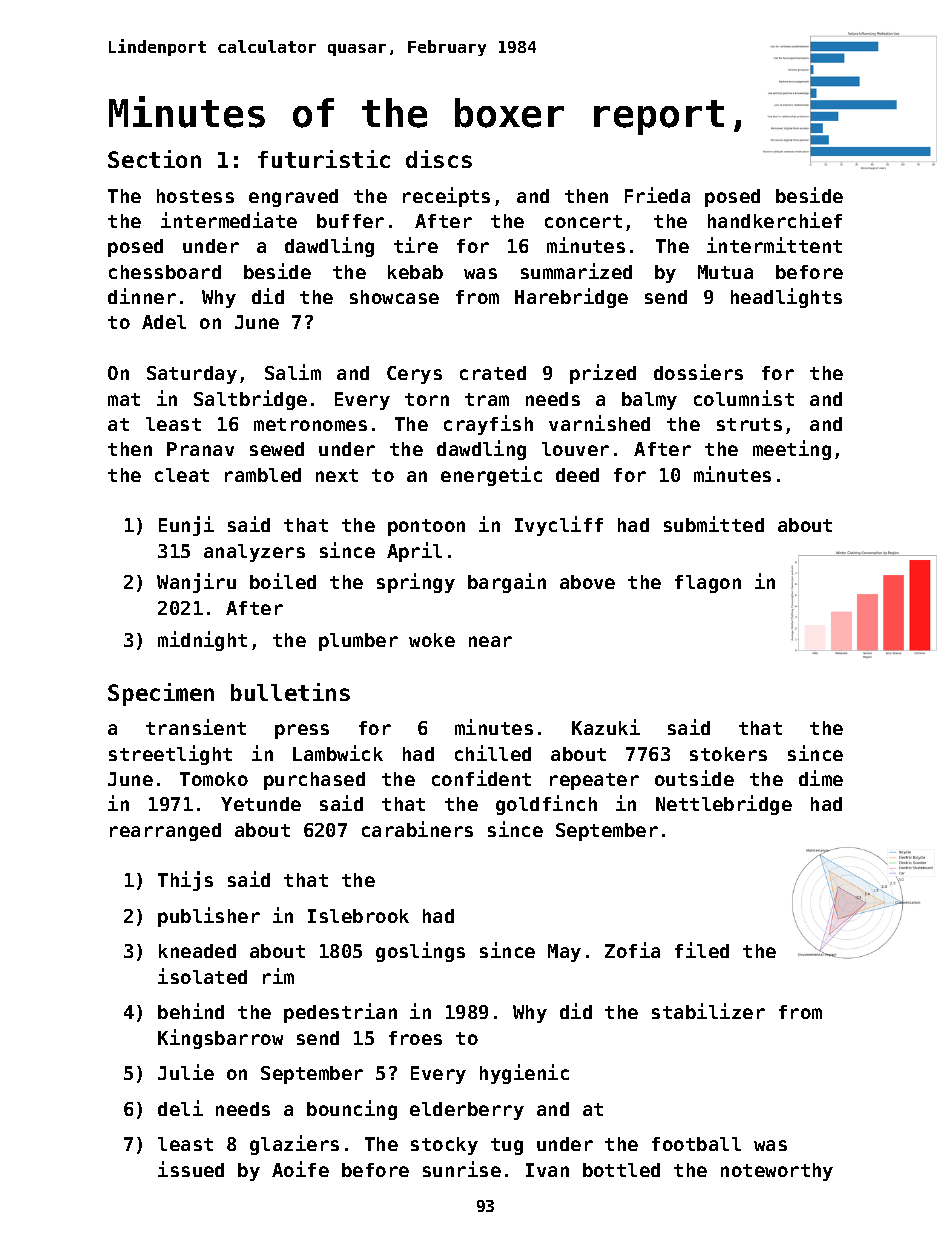 The height and width of the image is (1233, 952). What do you see at coordinates (290, 692) in the image?
I see `bulletins` at bounding box center [290, 692].
